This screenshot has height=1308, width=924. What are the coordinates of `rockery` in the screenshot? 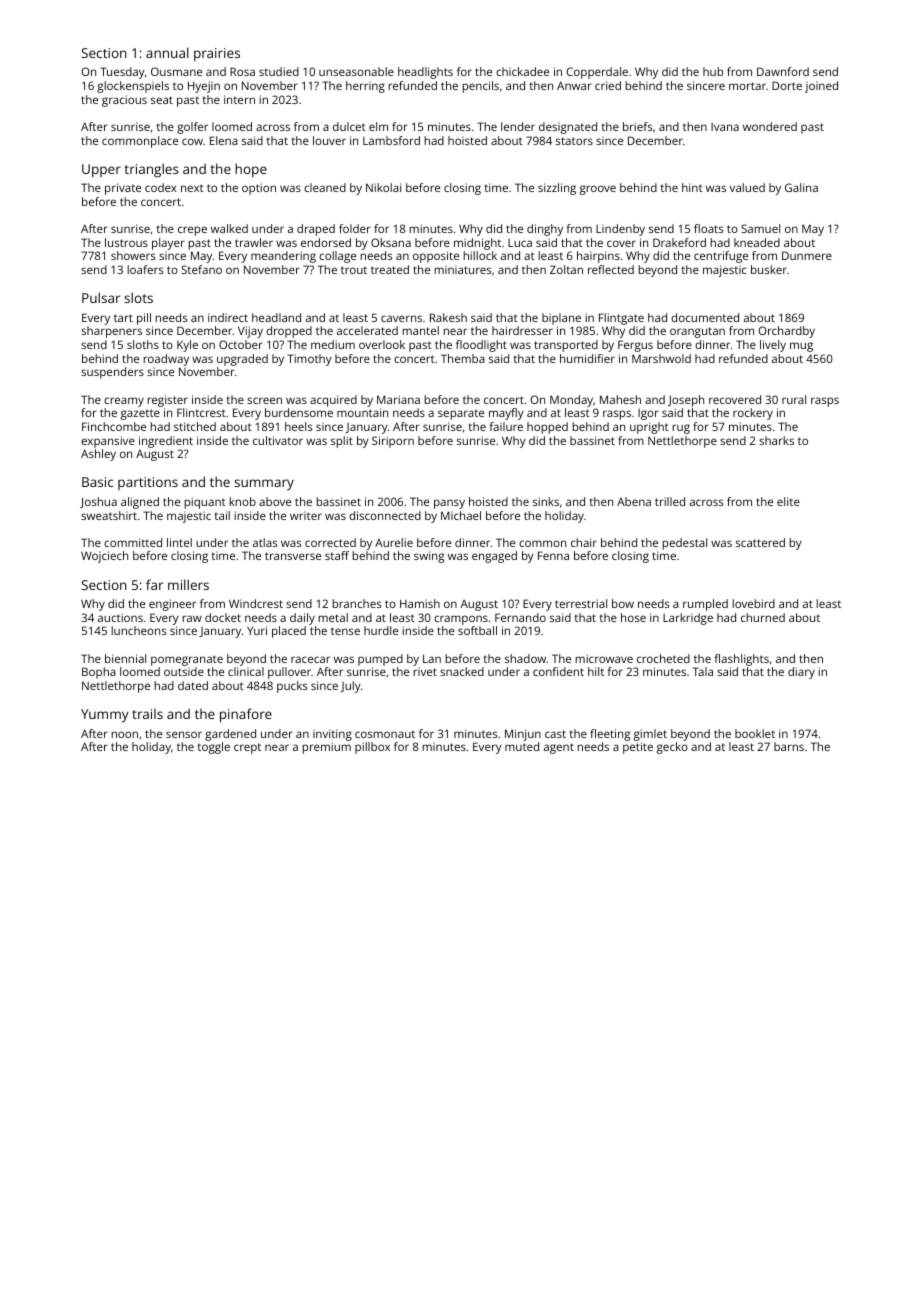 It's located at (753, 414).
